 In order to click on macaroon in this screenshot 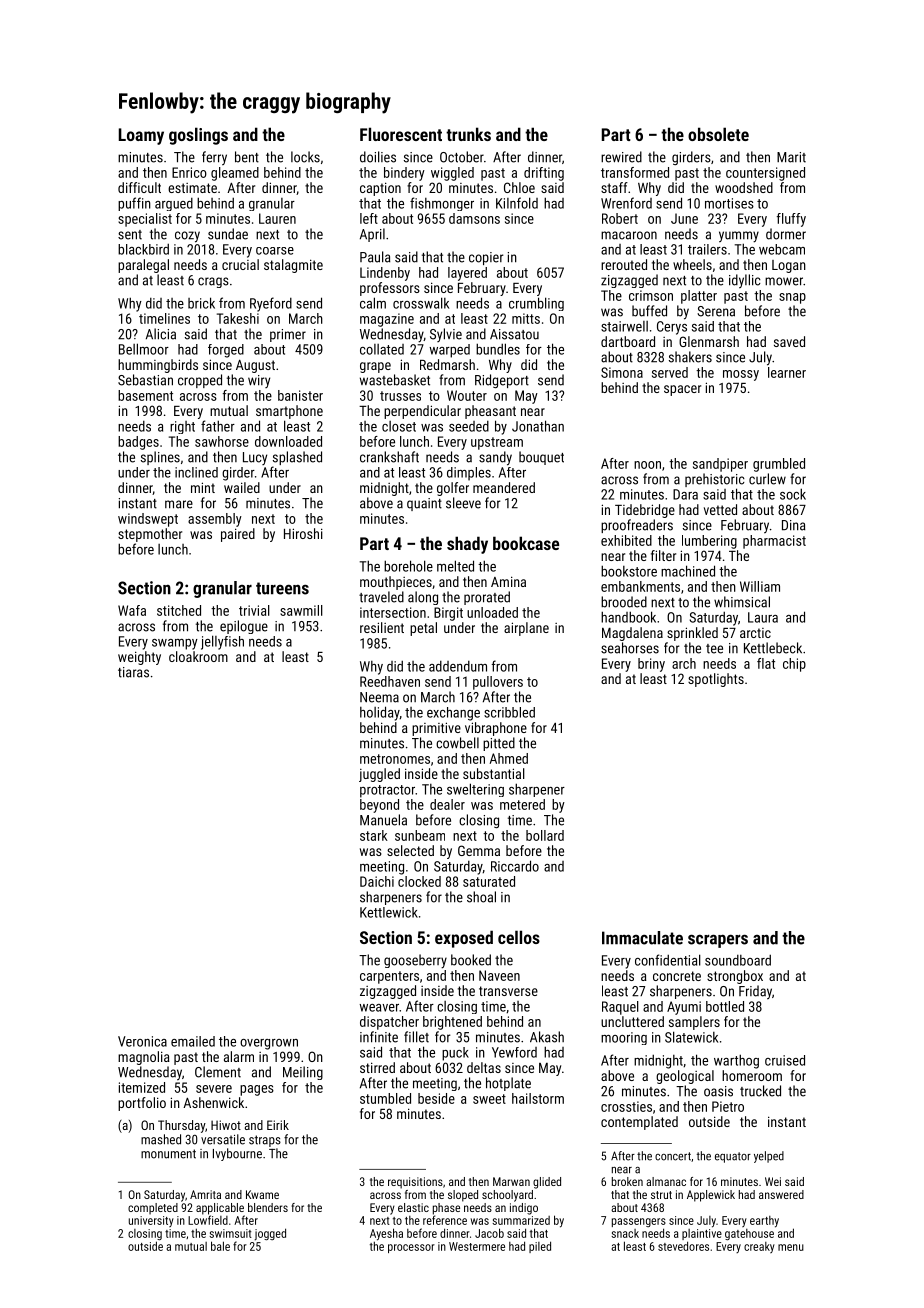, I will do `click(629, 235)`.
